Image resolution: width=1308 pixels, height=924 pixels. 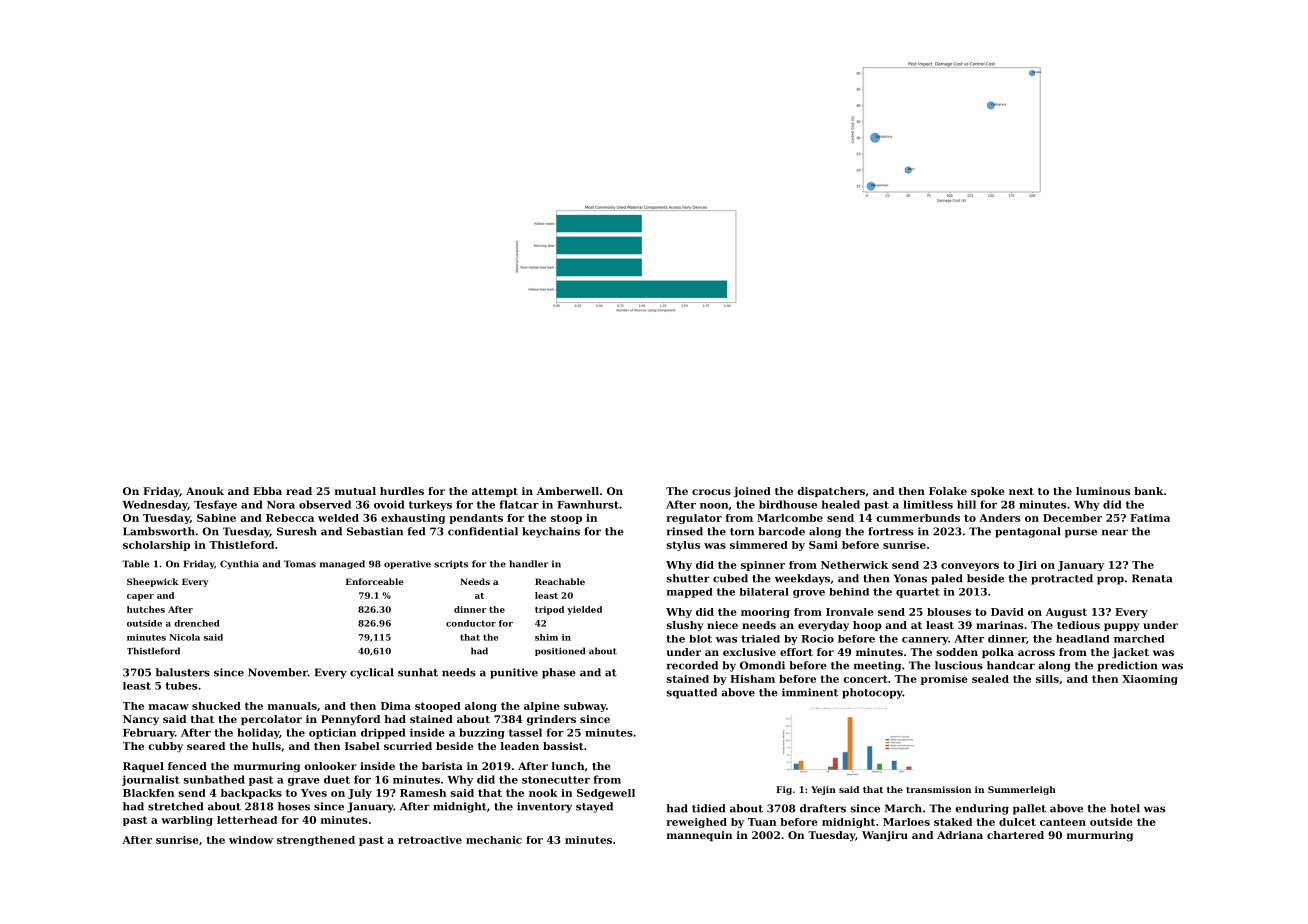 I want to click on mooring, so click(x=765, y=613).
